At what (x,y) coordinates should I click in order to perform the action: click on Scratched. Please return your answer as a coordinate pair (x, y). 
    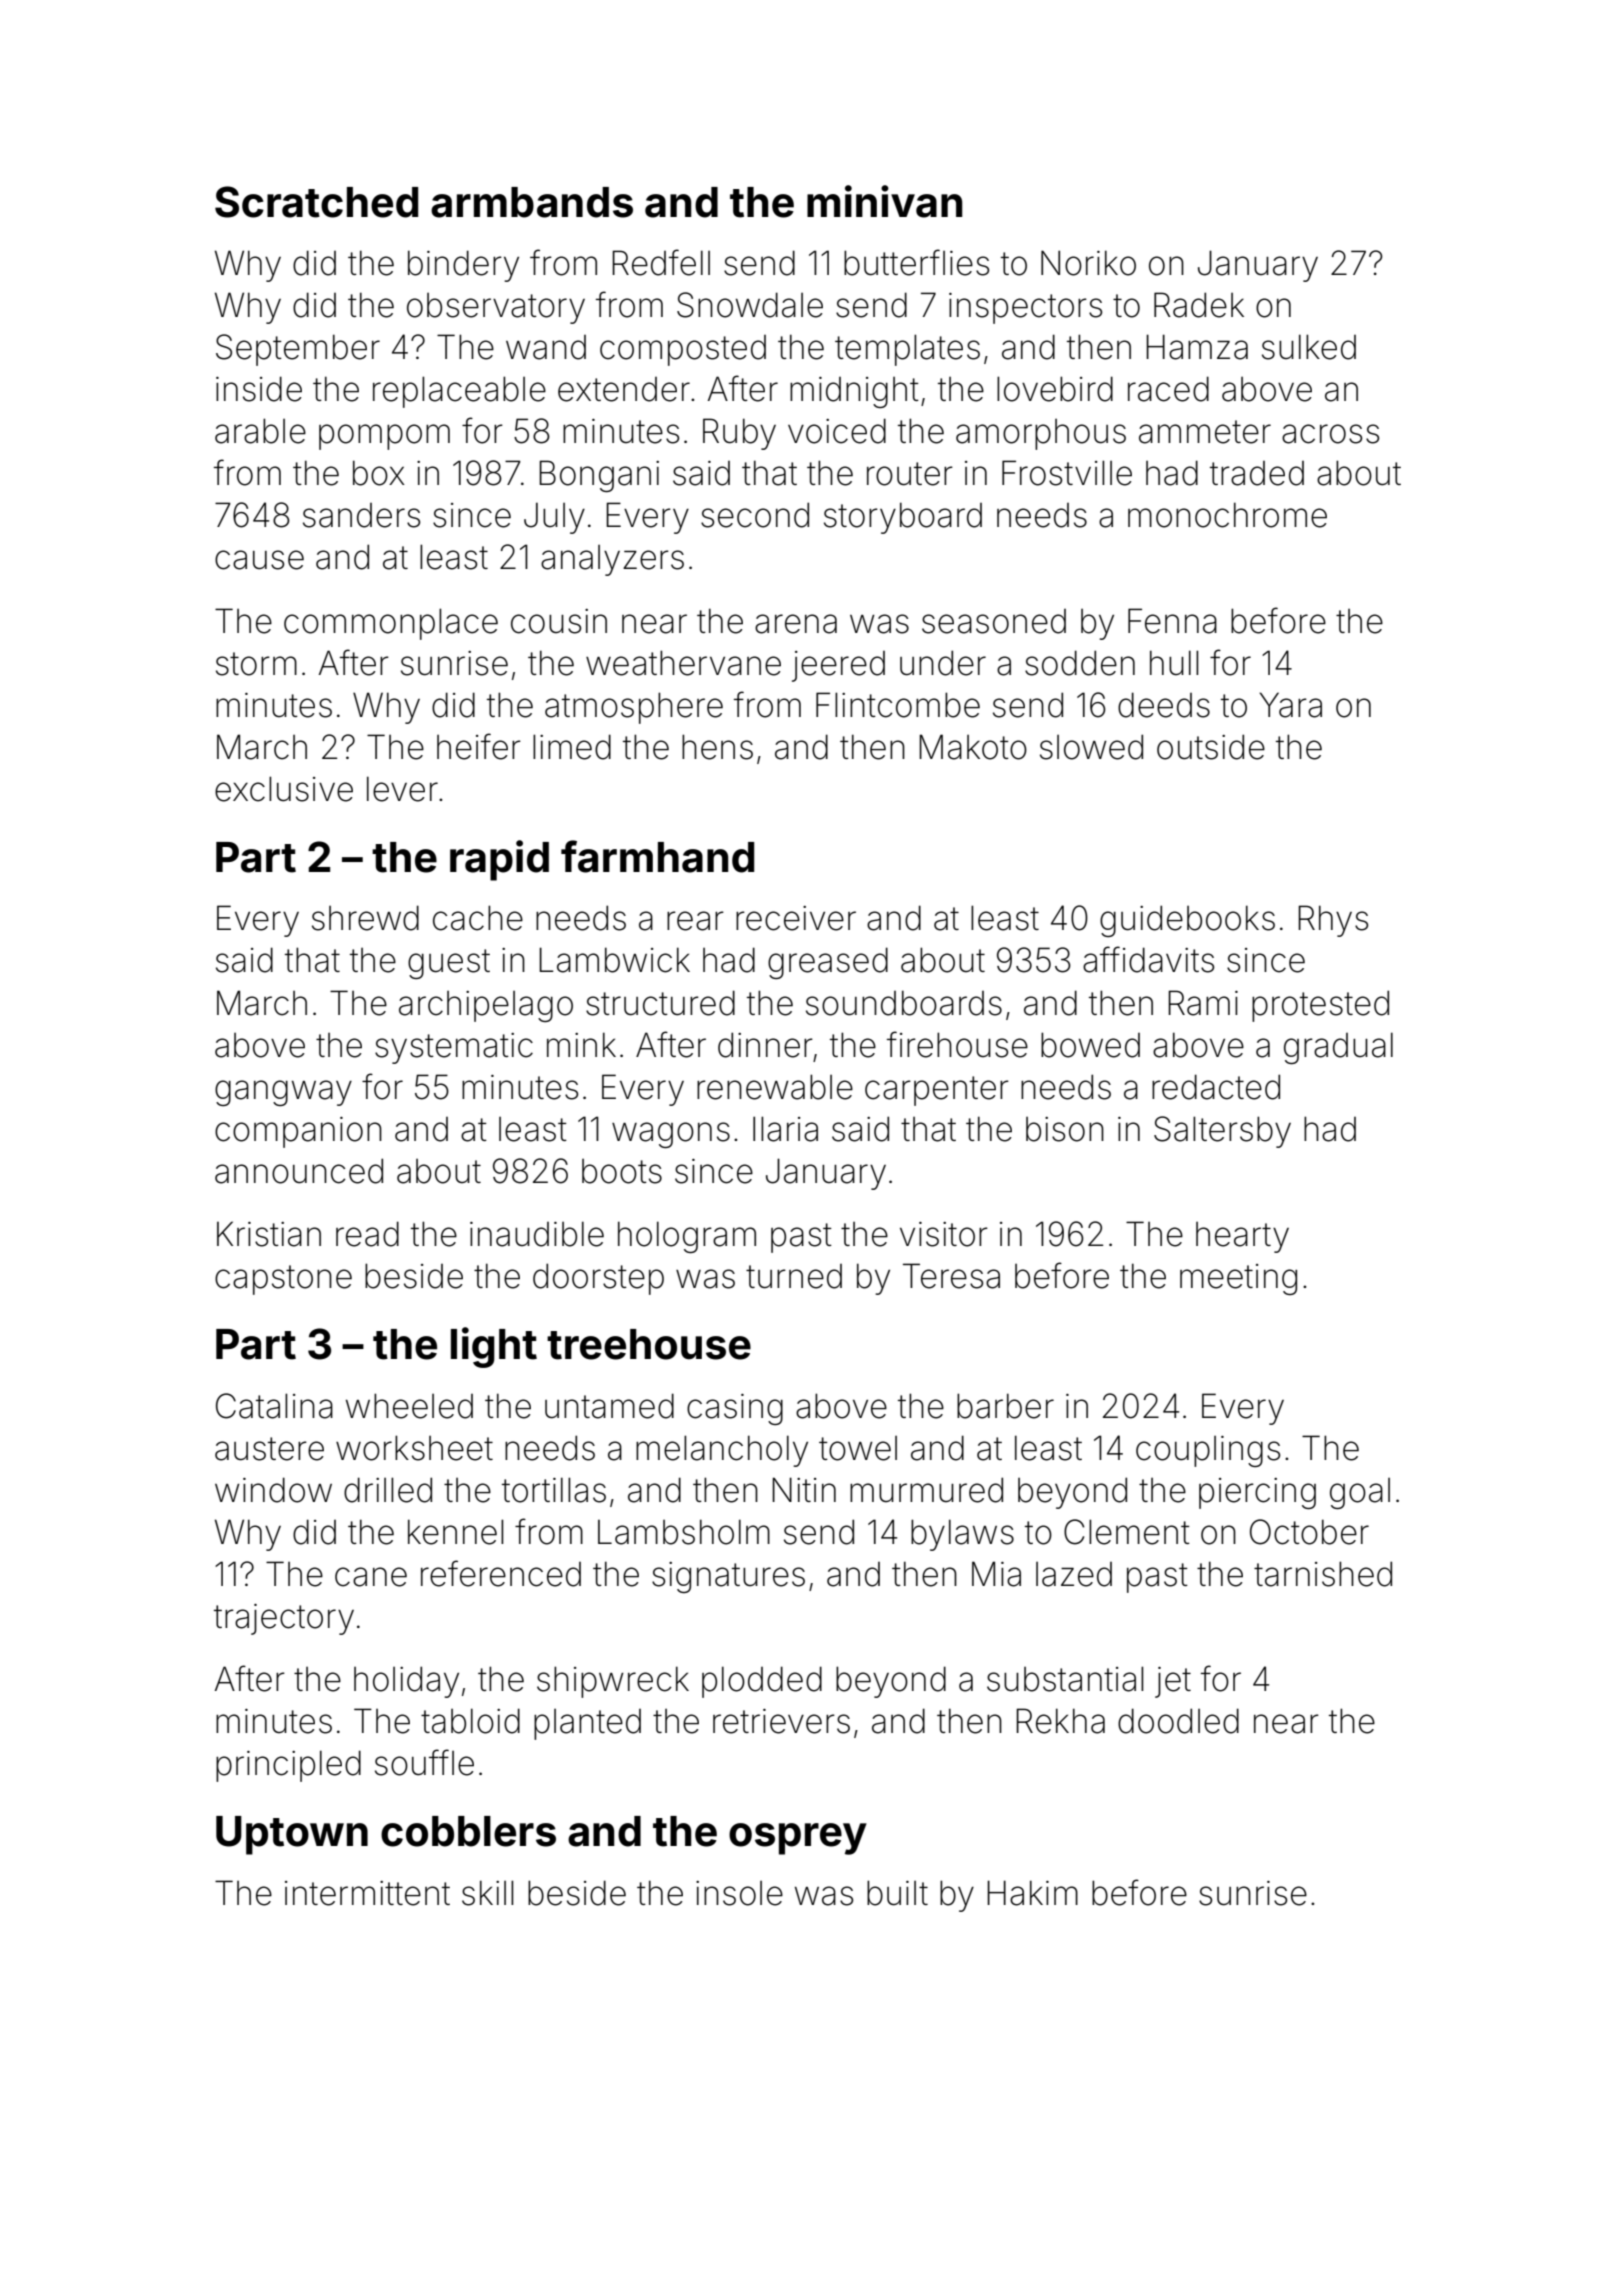
    Looking at the image, I should click on (316, 202).
